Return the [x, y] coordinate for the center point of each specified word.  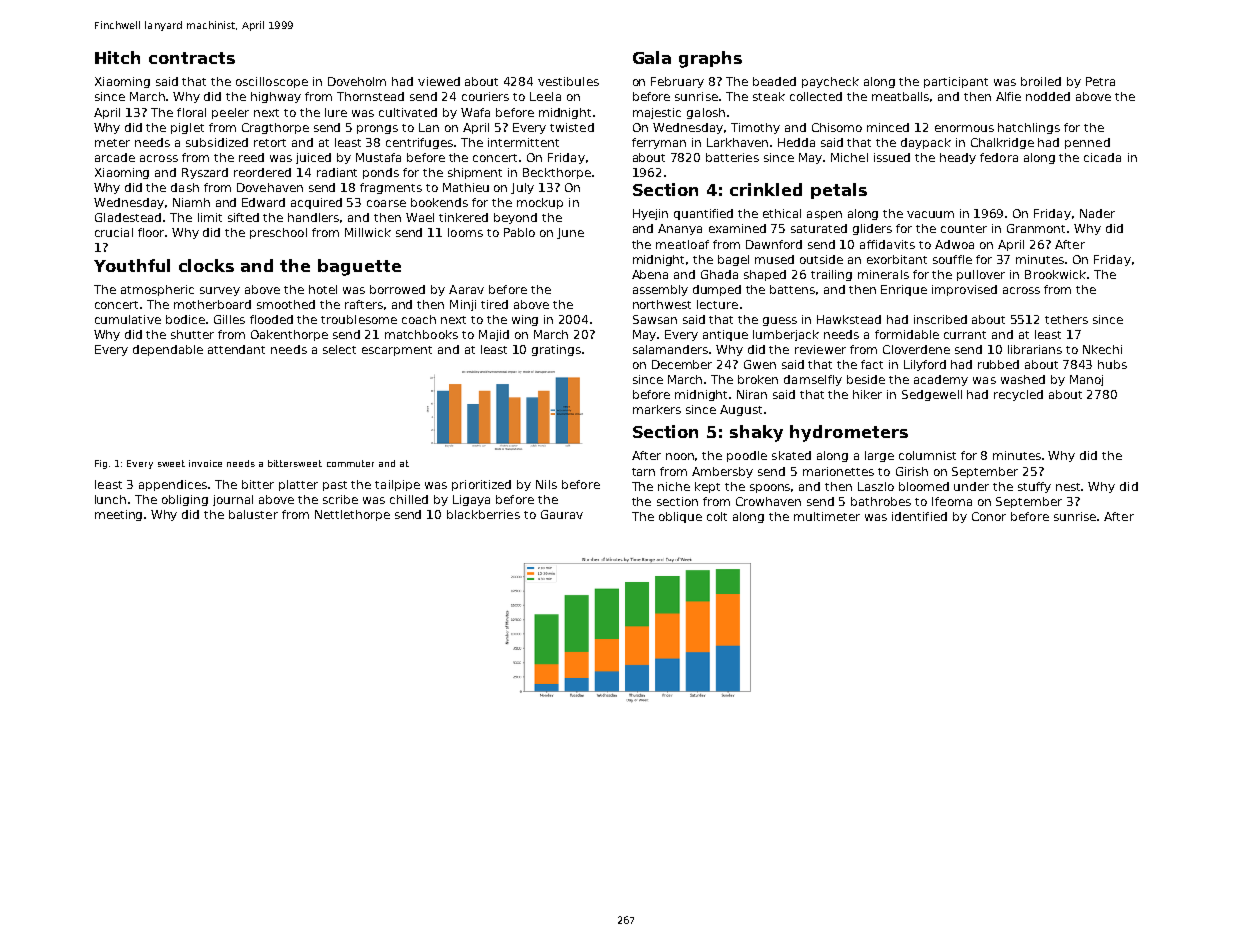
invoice [205, 463]
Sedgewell [932, 395]
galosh [706, 113]
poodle [747, 456]
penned [1087, 143]
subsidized [217, 142]
